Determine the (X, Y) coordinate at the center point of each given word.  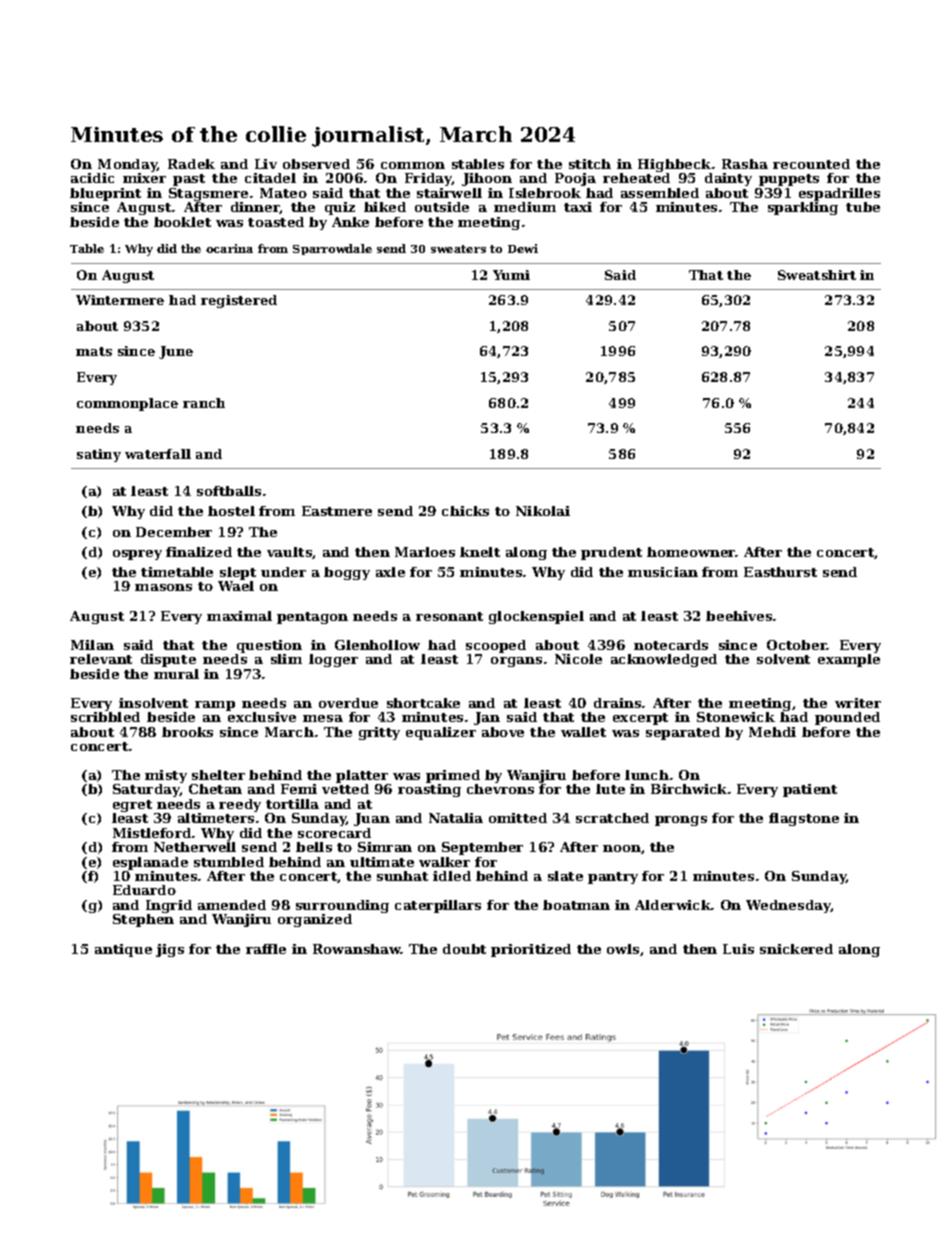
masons (163, 587)
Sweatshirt (817, 275)
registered (239, 301)
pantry (613, 878)
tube (863, 207)
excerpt (640, 719)
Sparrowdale (332, 249)
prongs (681, 821)
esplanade (150, 863)
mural (176, 674)
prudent (611, 553)
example (849, 660)
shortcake (423, 703)
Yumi (511, 275)
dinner (255, 208)
